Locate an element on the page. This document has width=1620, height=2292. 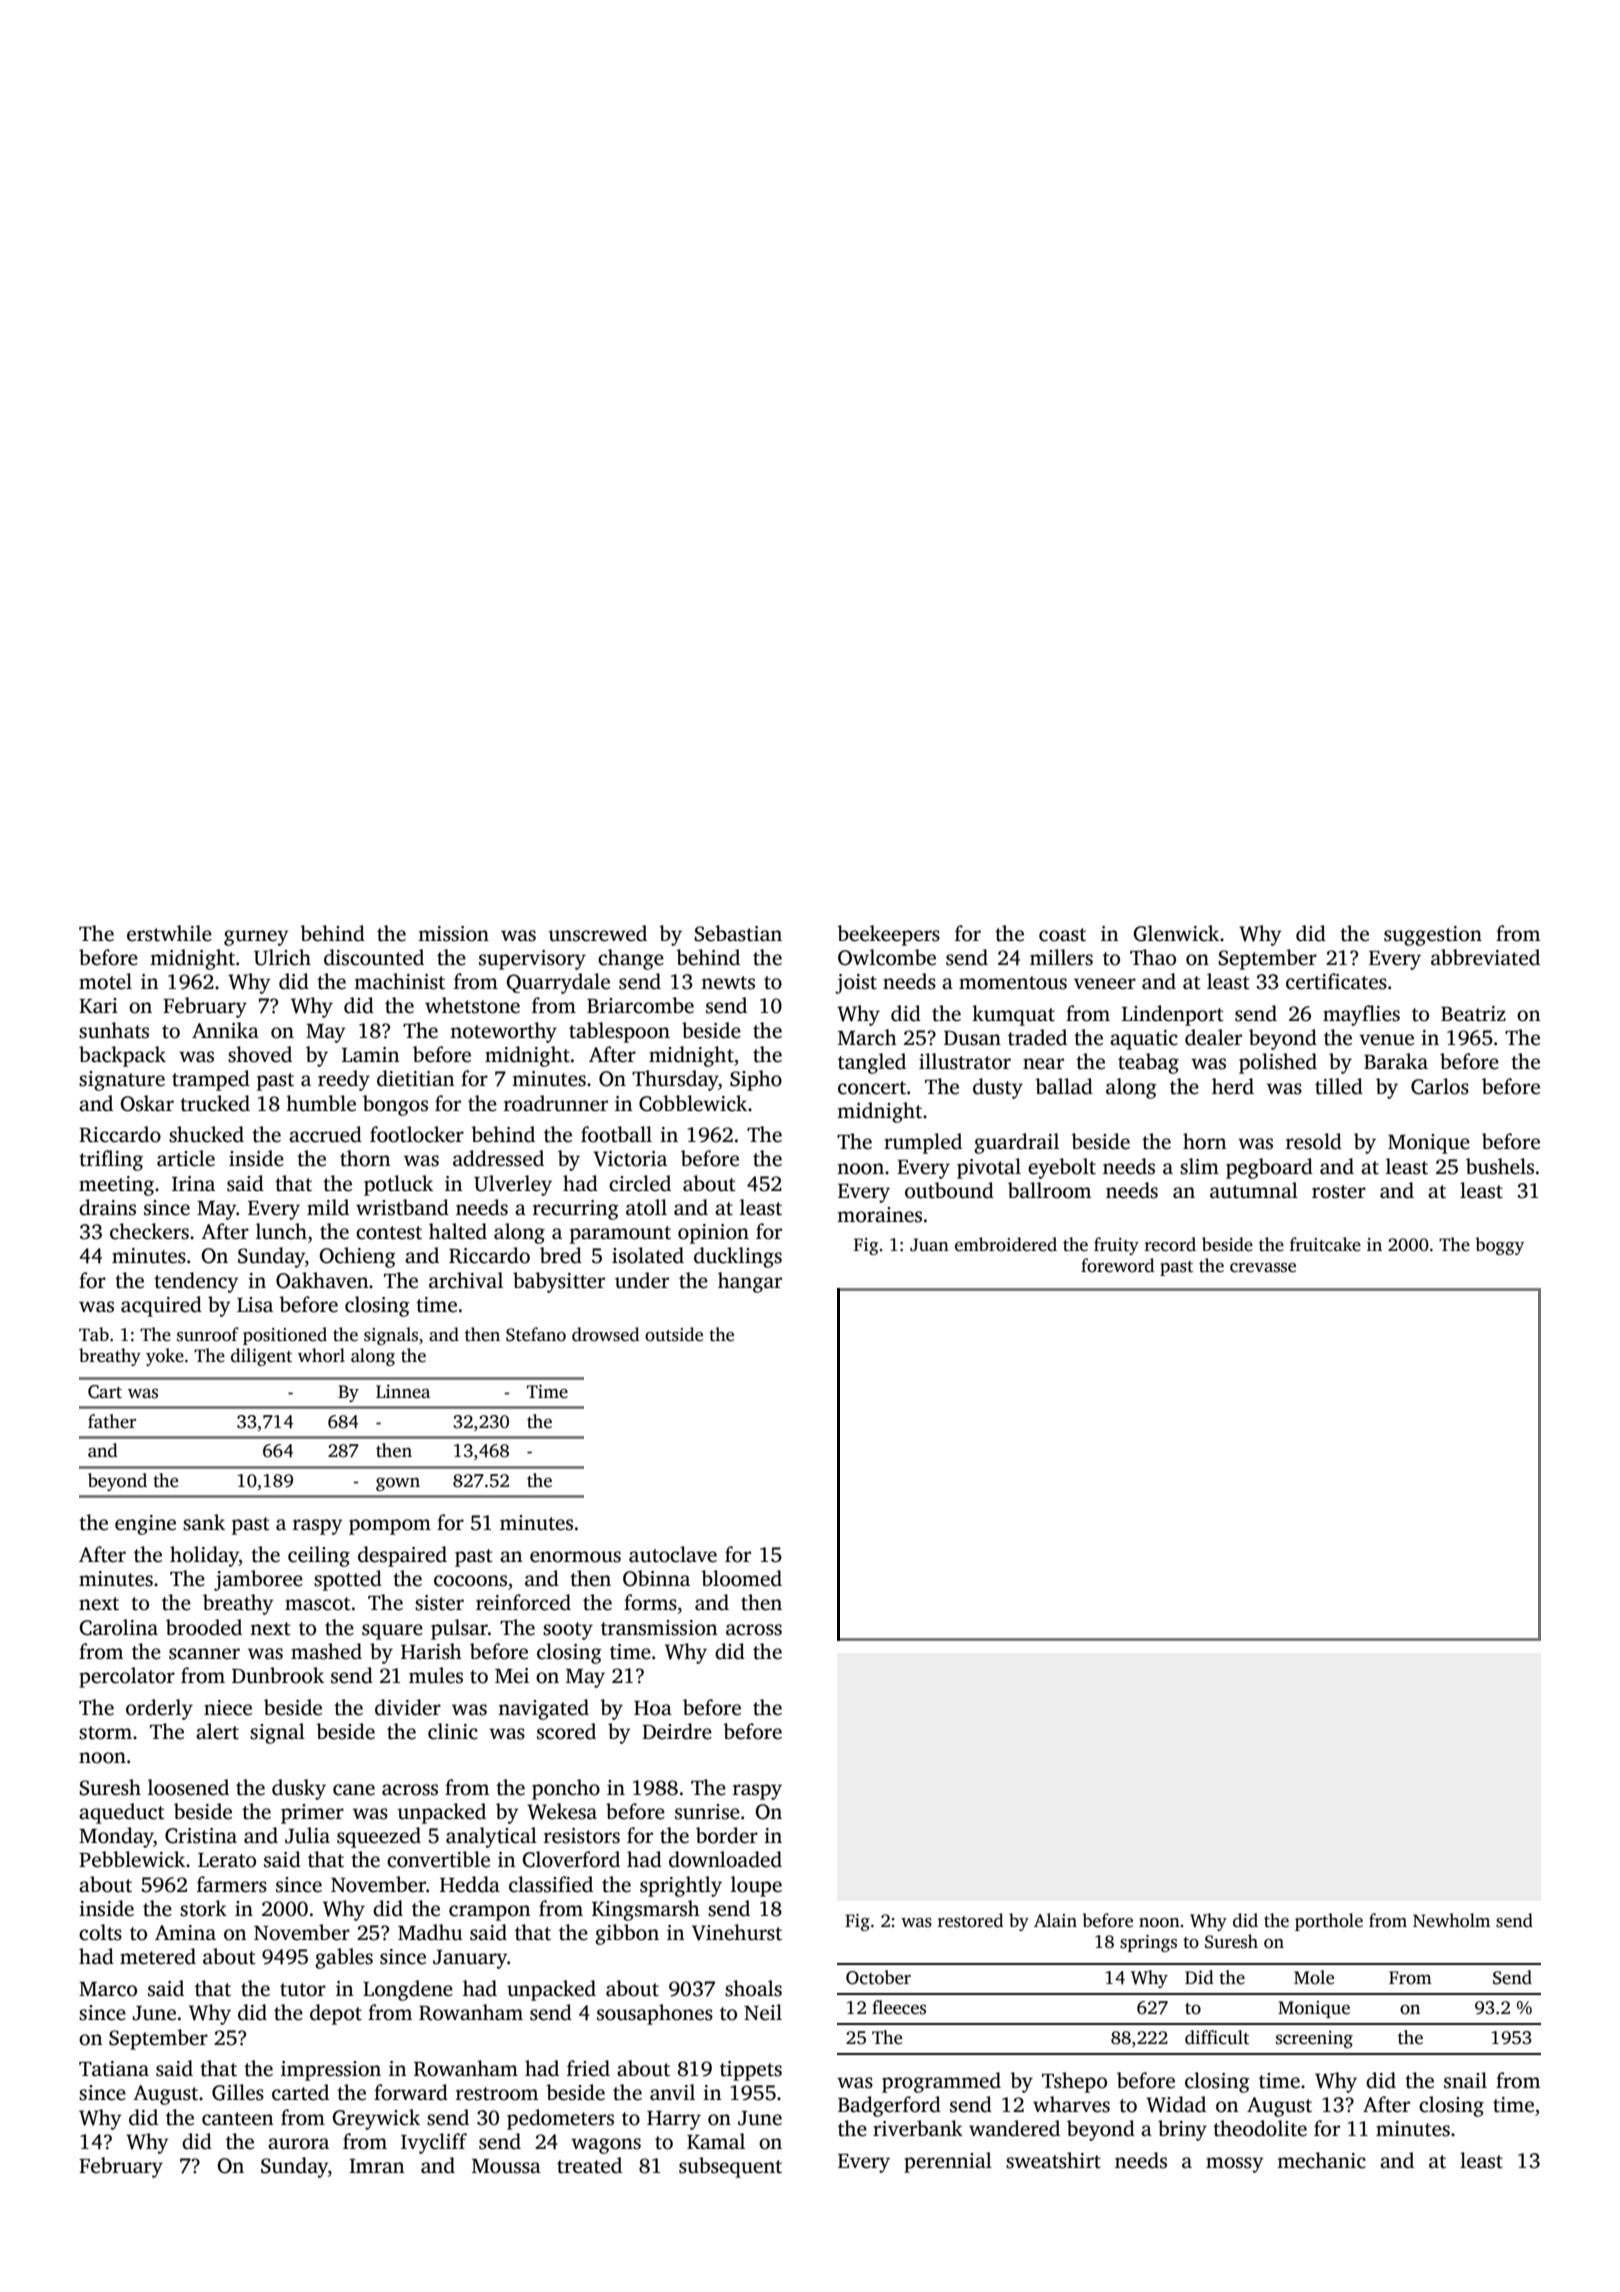
Imran is located at coordinates (377, 2166).
